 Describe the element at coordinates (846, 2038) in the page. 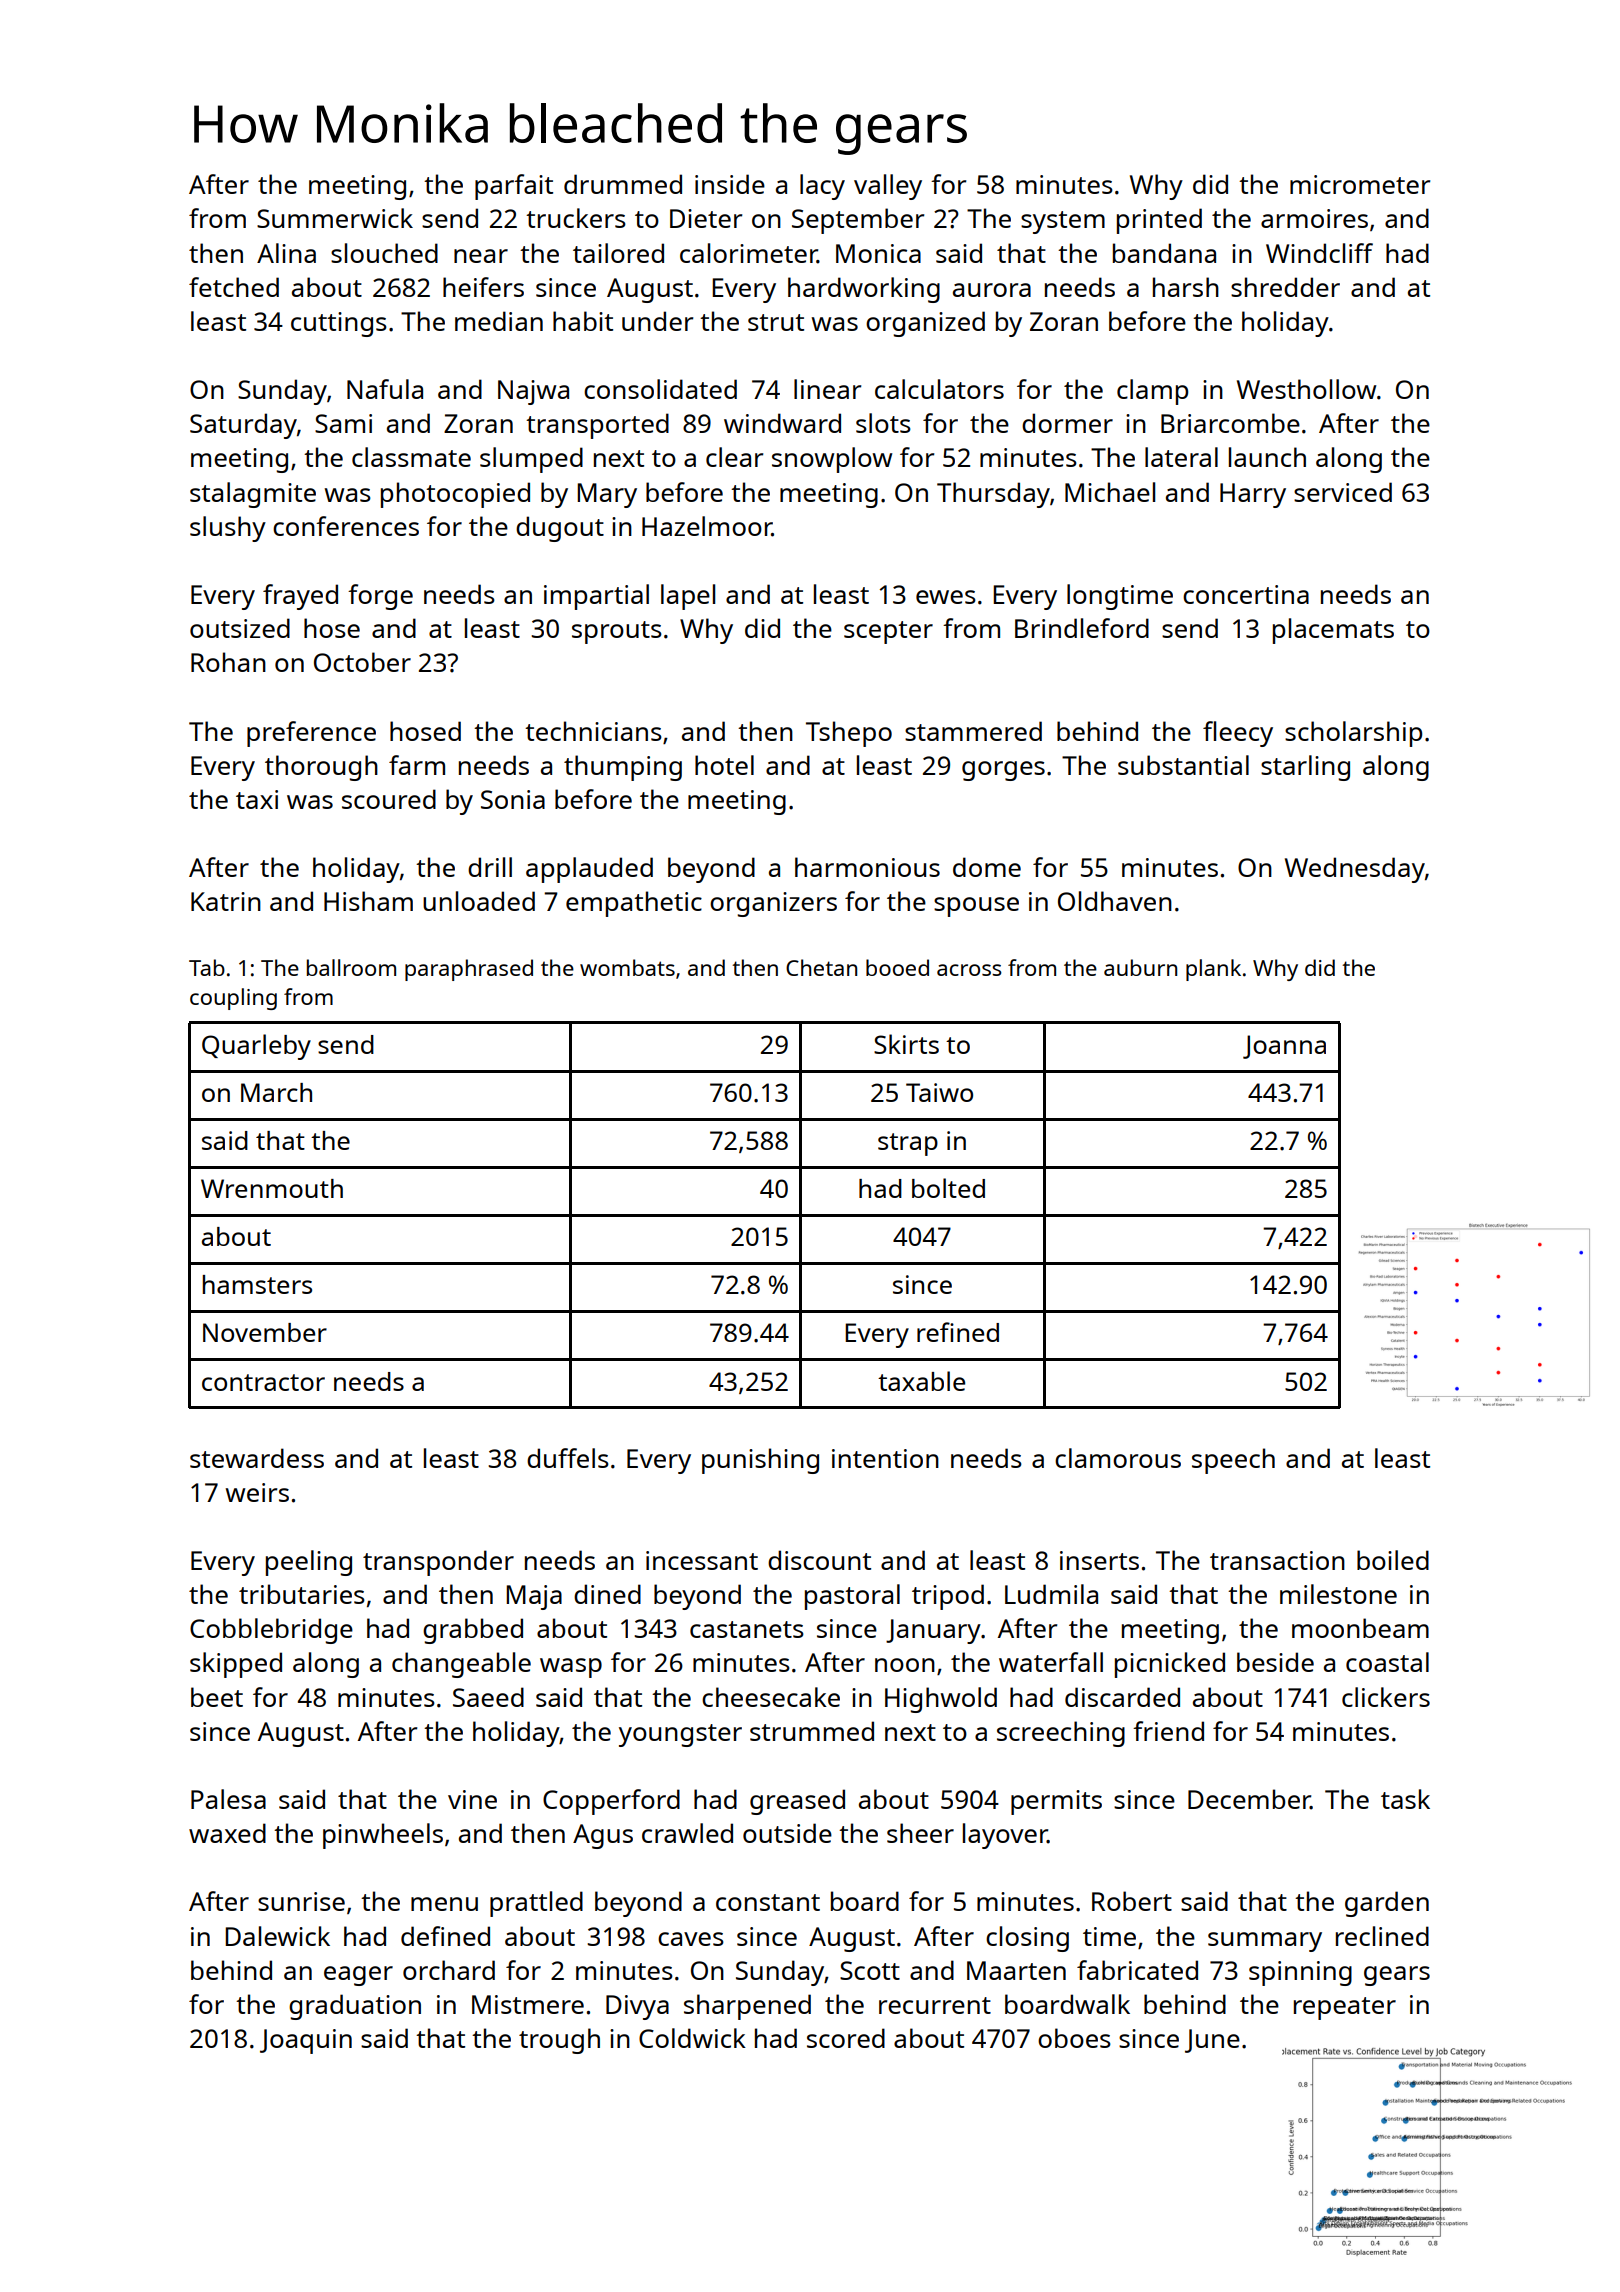

I see `scored` at that location.
